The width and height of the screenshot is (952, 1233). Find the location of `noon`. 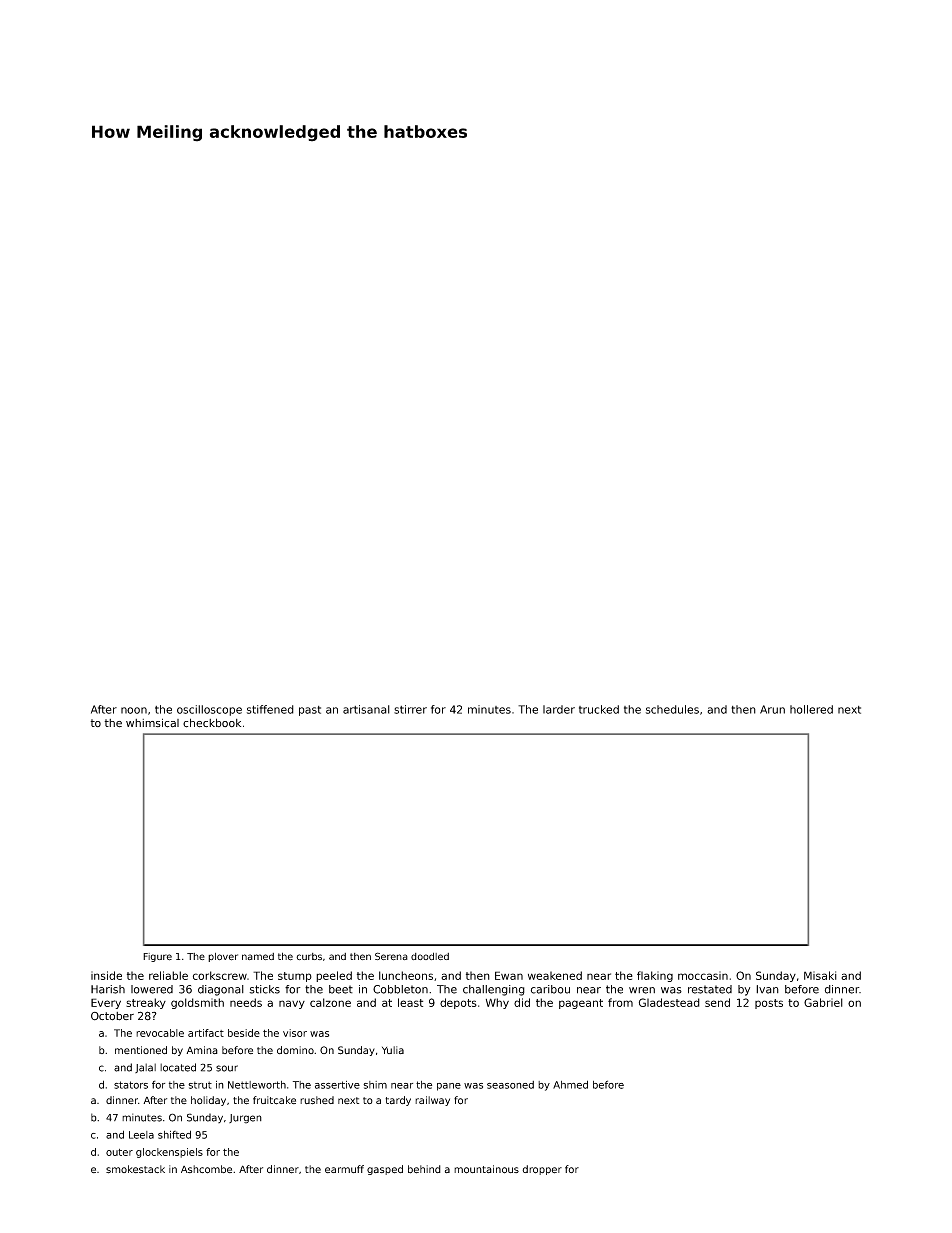

noon is located at coordinates (134, 710).
